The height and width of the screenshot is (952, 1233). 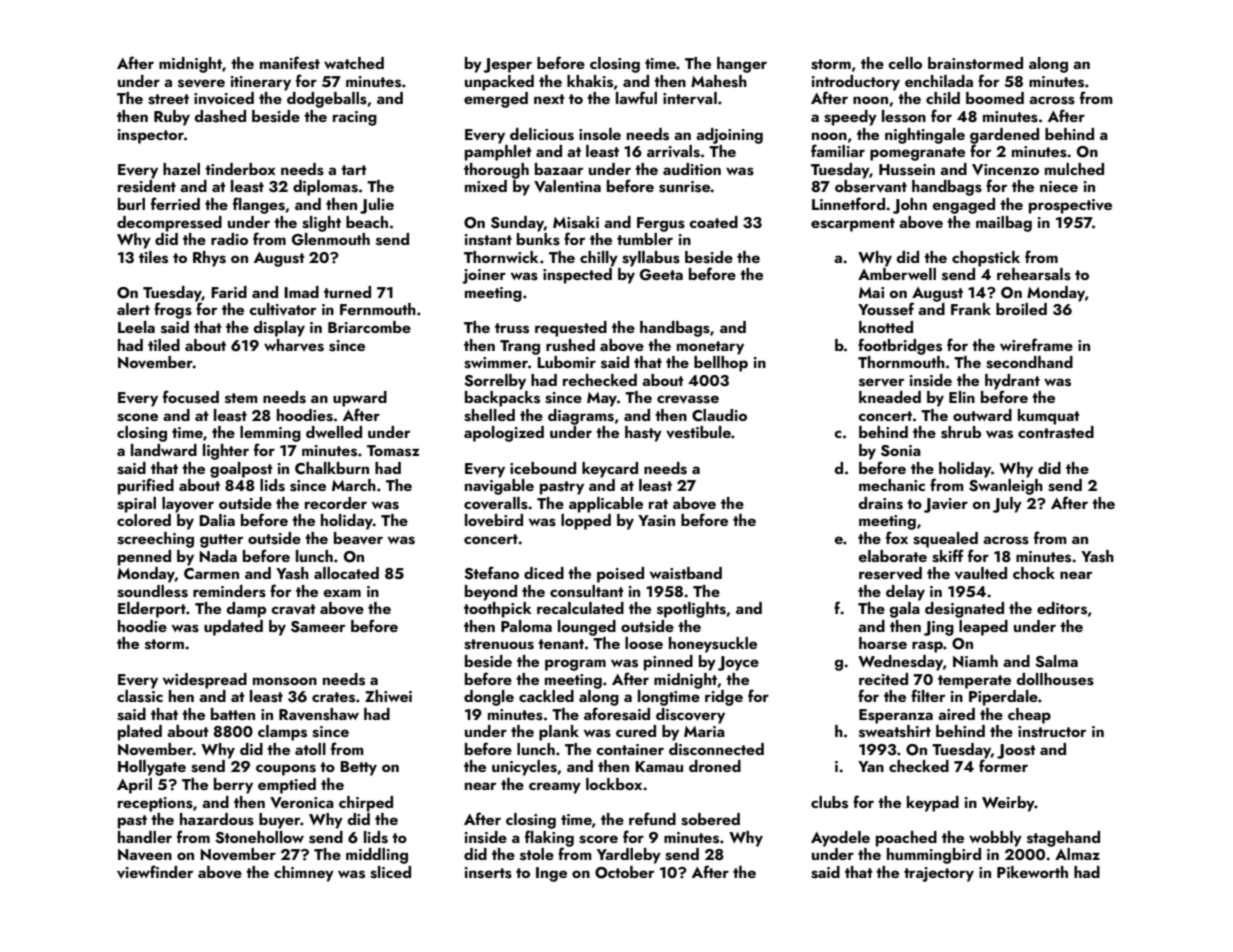 I want to click on requested, so click(x=571, y=329).
